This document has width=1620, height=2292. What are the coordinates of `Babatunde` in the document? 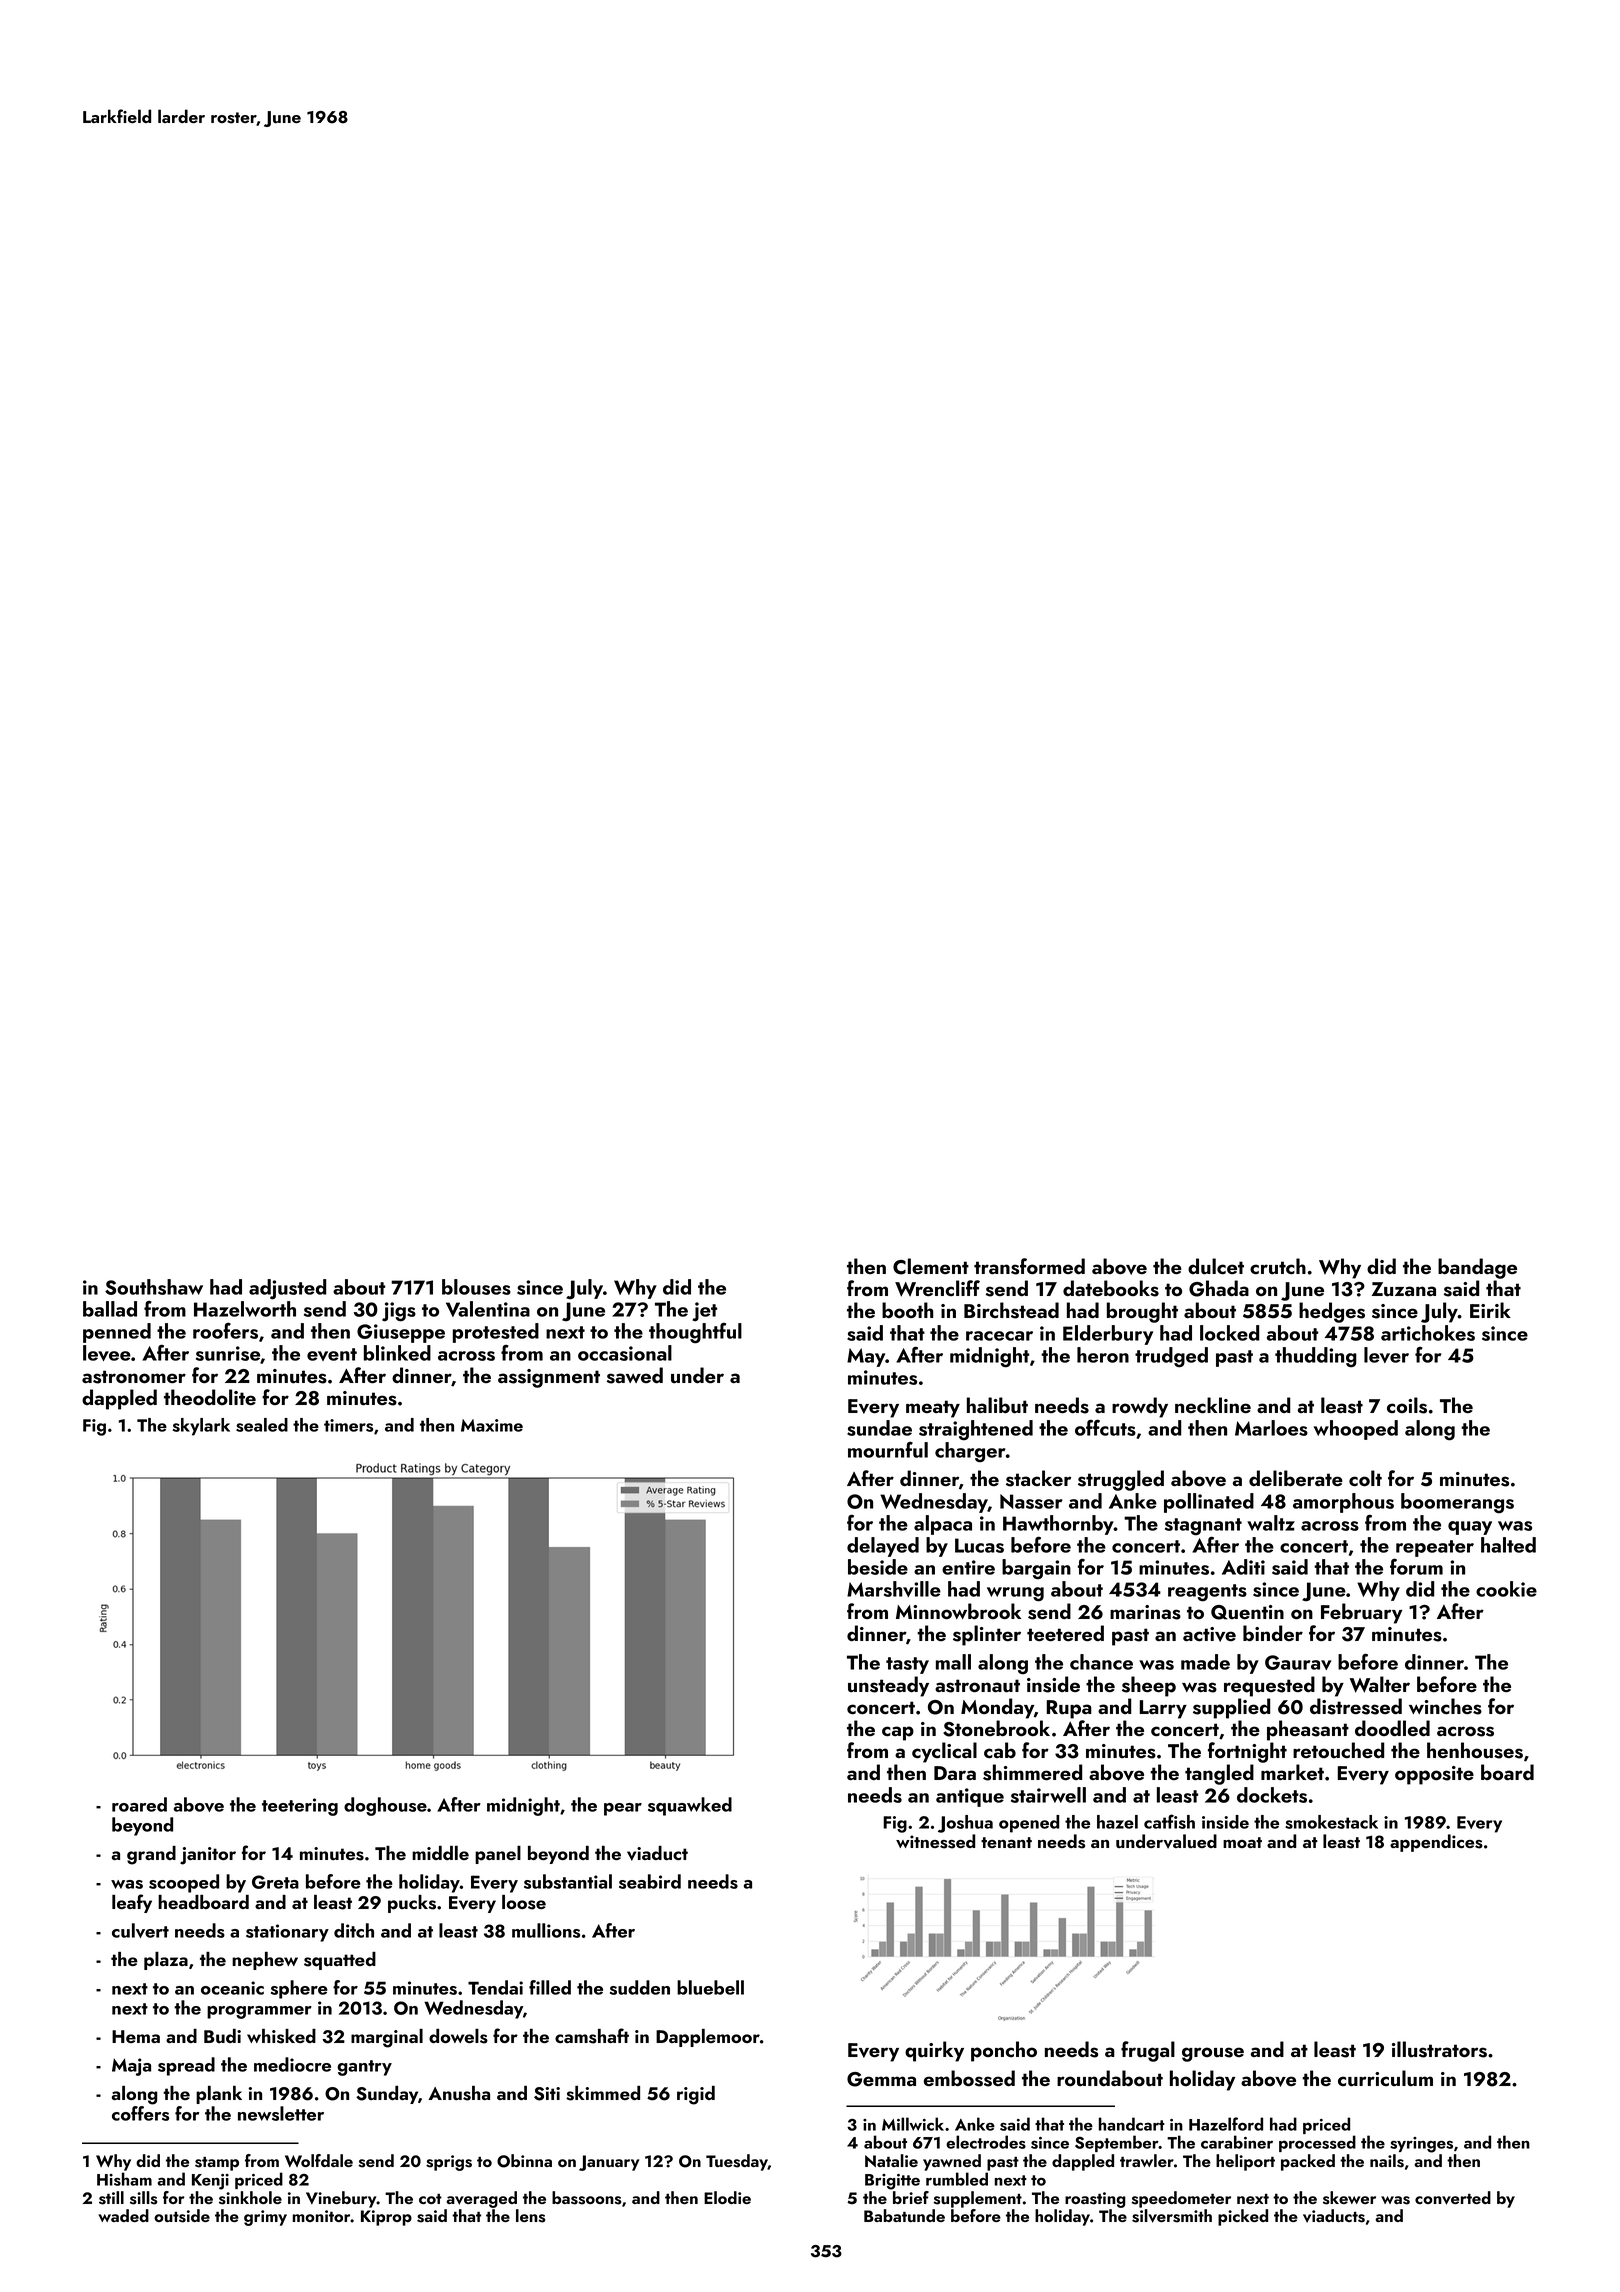 It's located at (904, 2215).
